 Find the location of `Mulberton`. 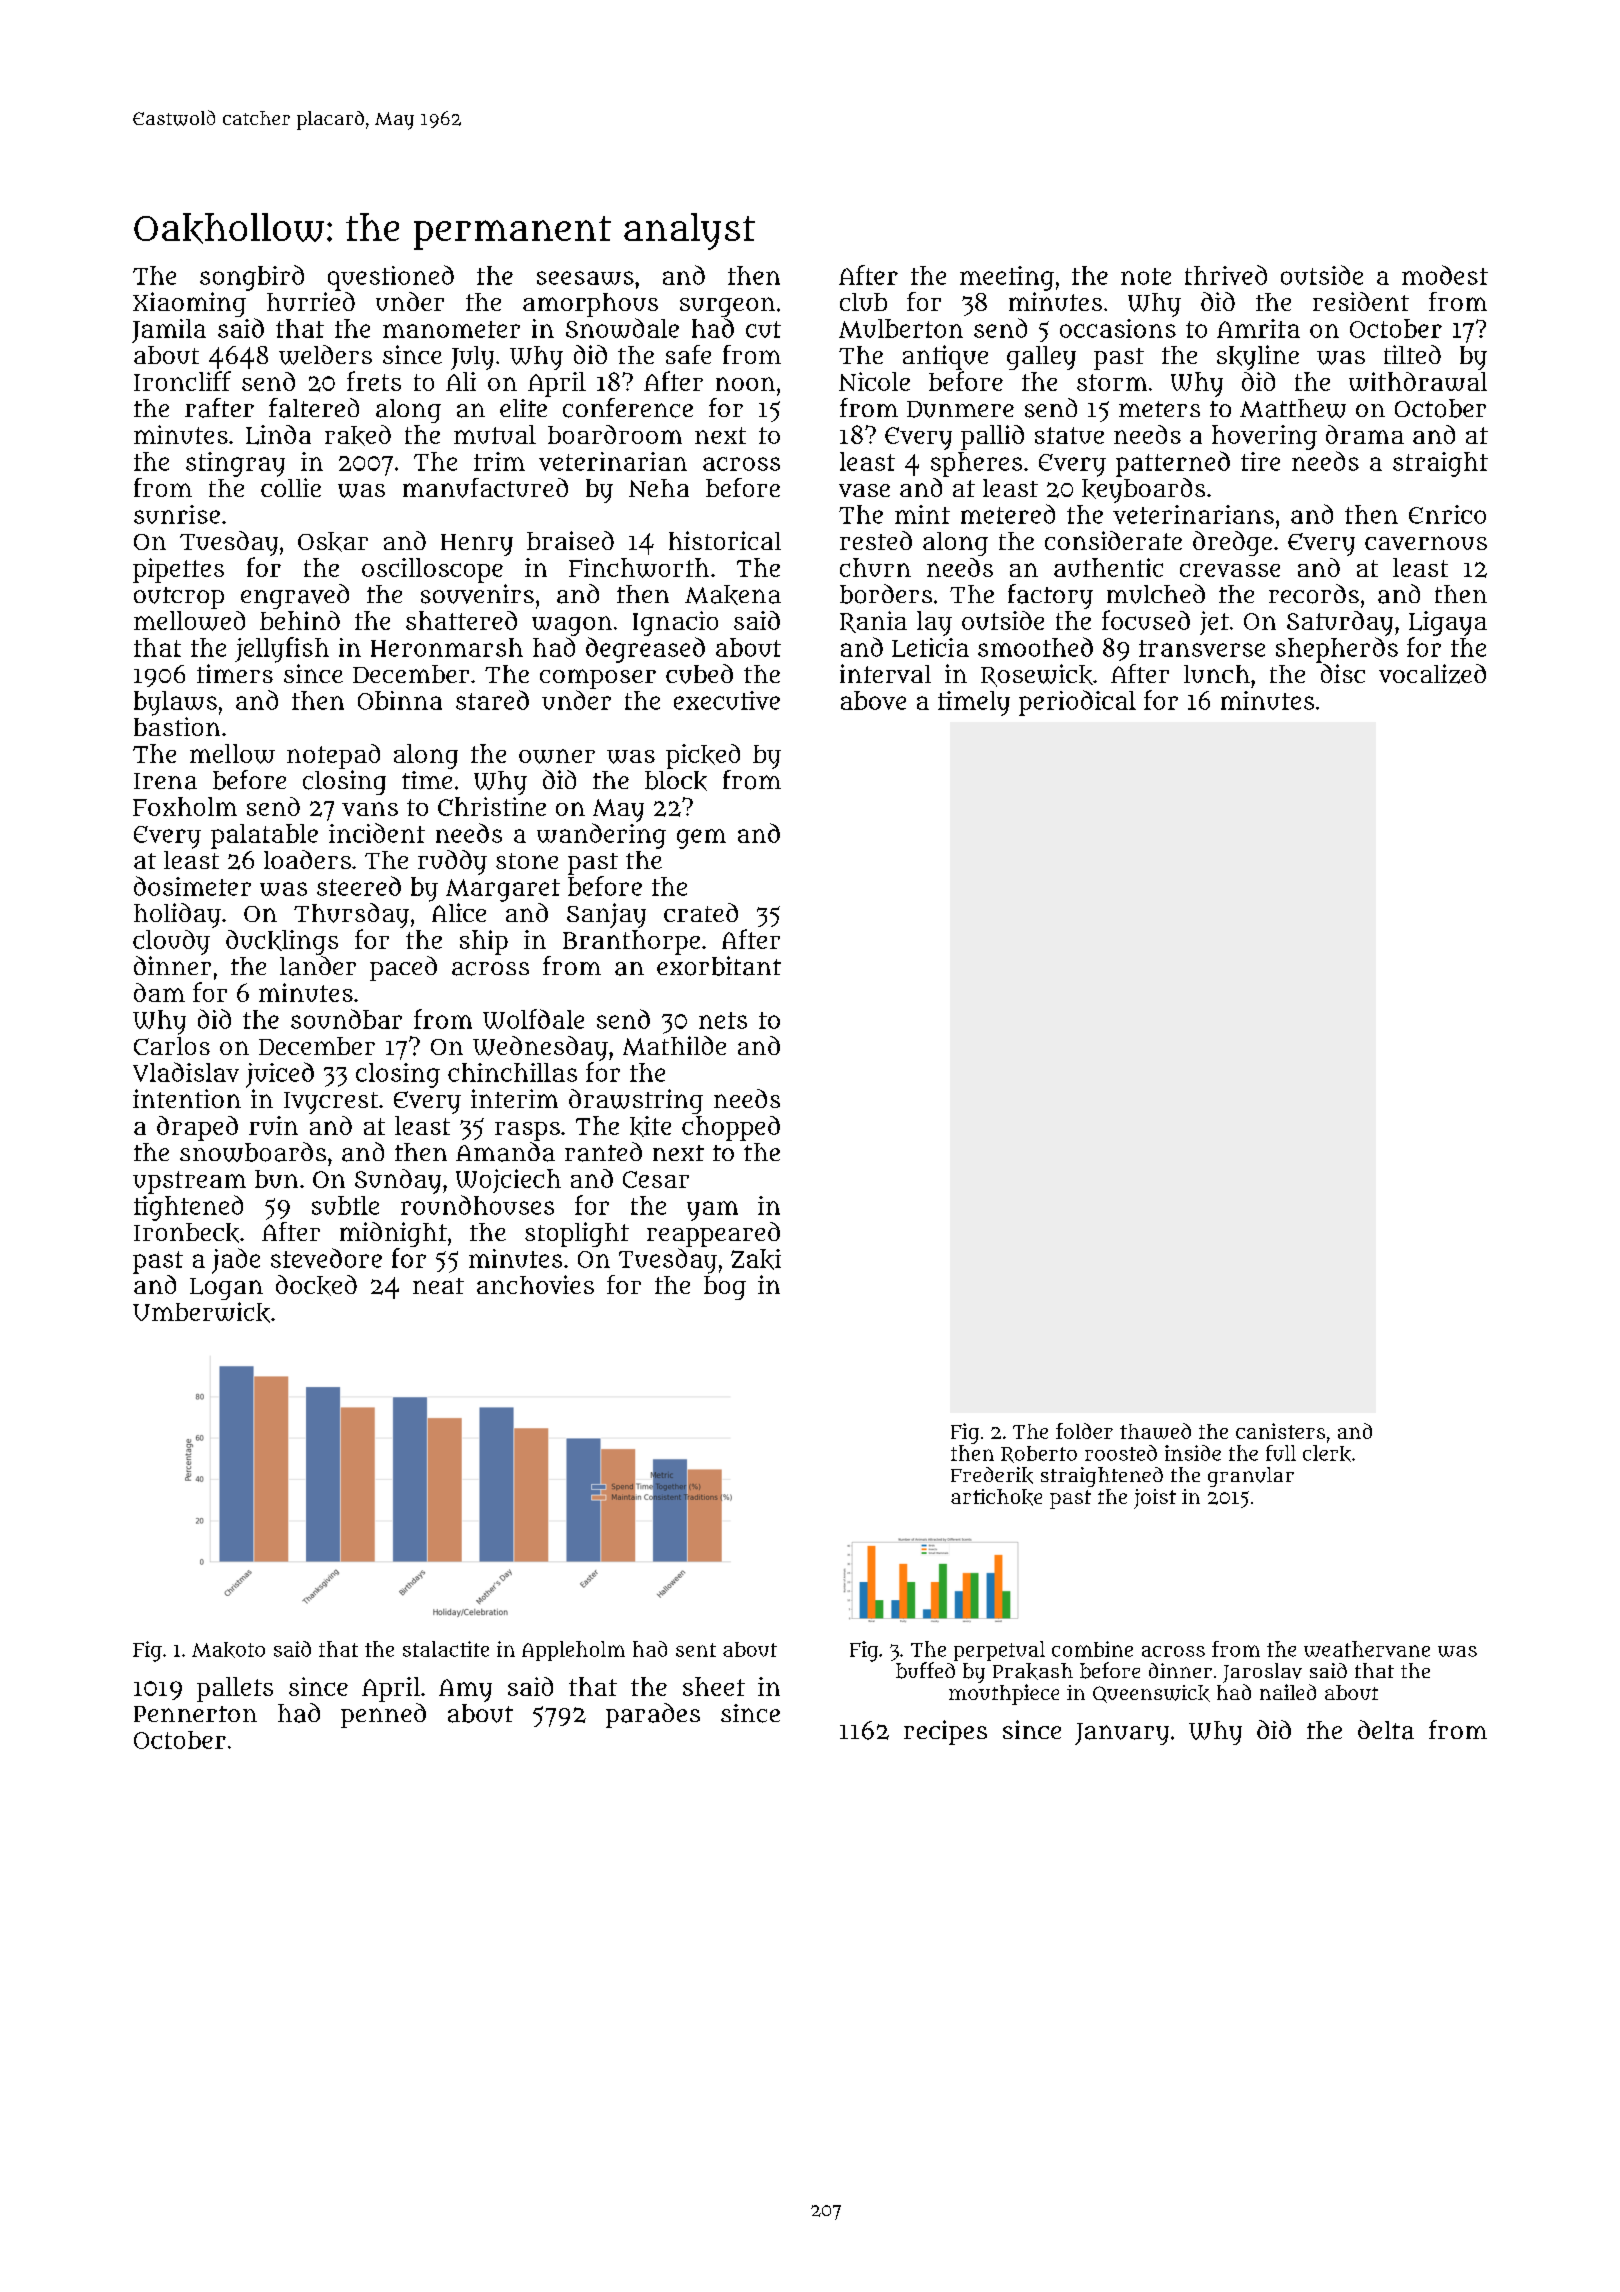

Mulberton is located at coordinates (901, 328).
